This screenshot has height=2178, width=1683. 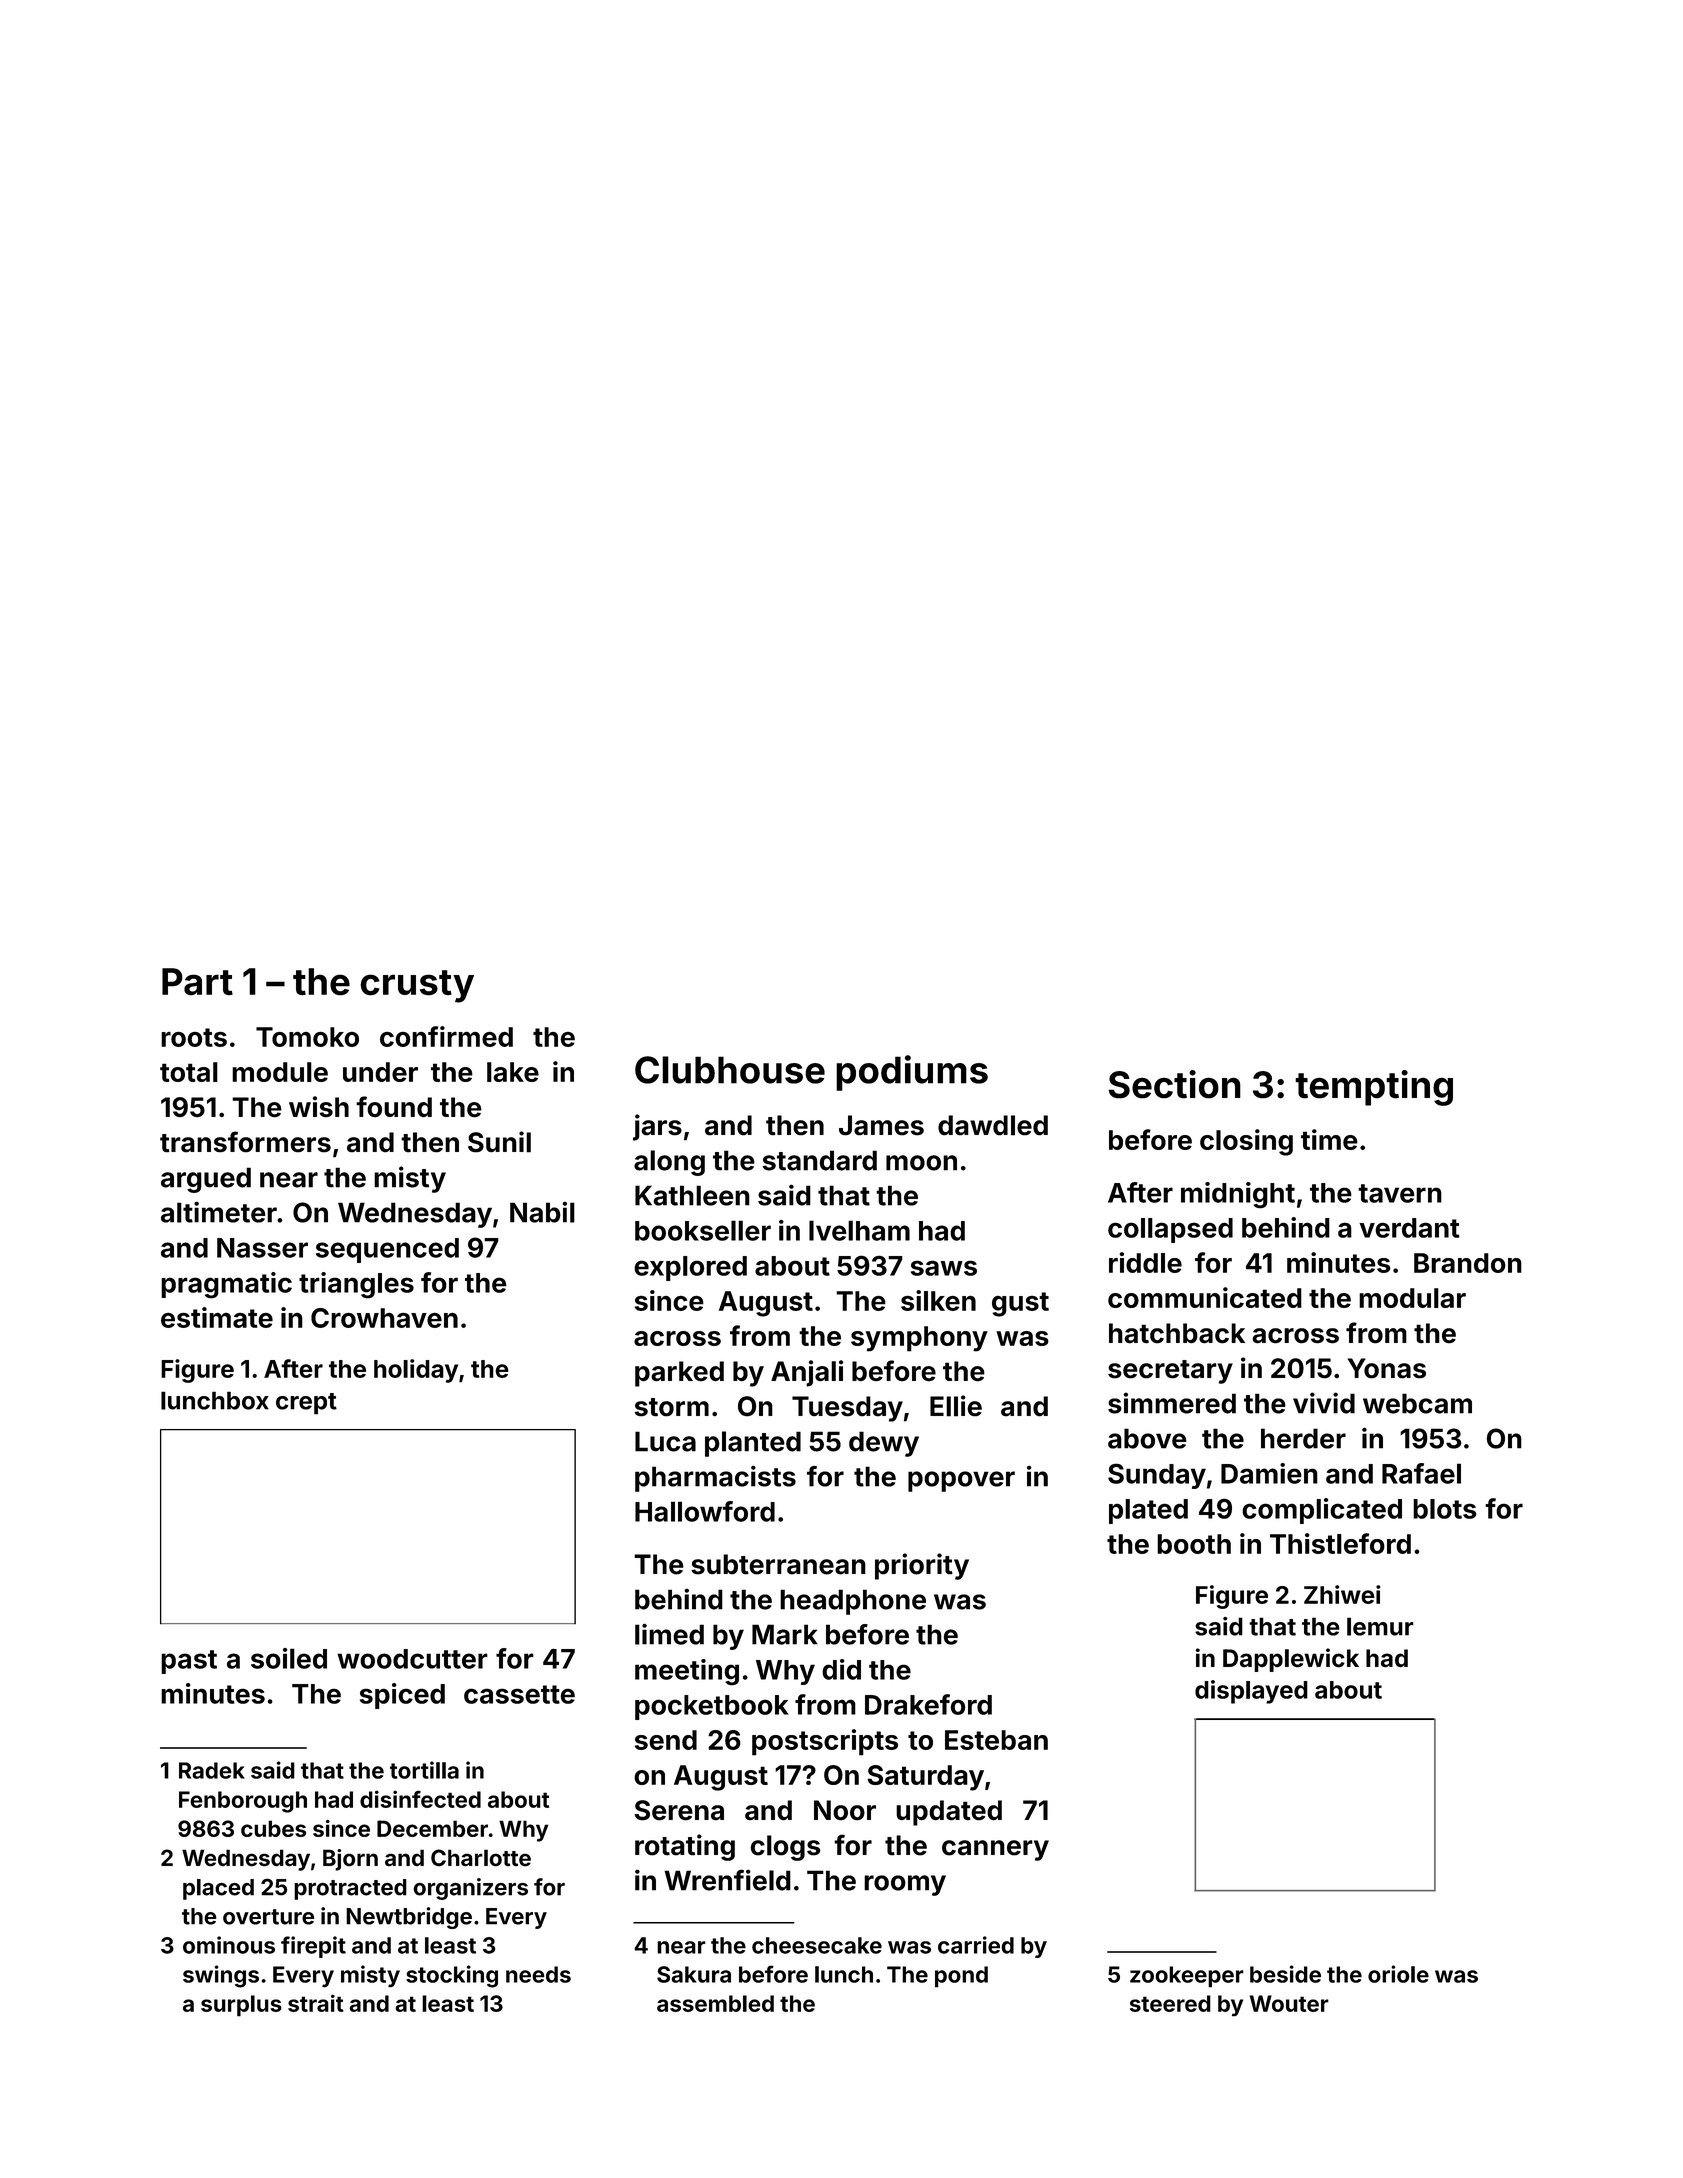 I want to click on podiums, so click(x=912, y=1073).
